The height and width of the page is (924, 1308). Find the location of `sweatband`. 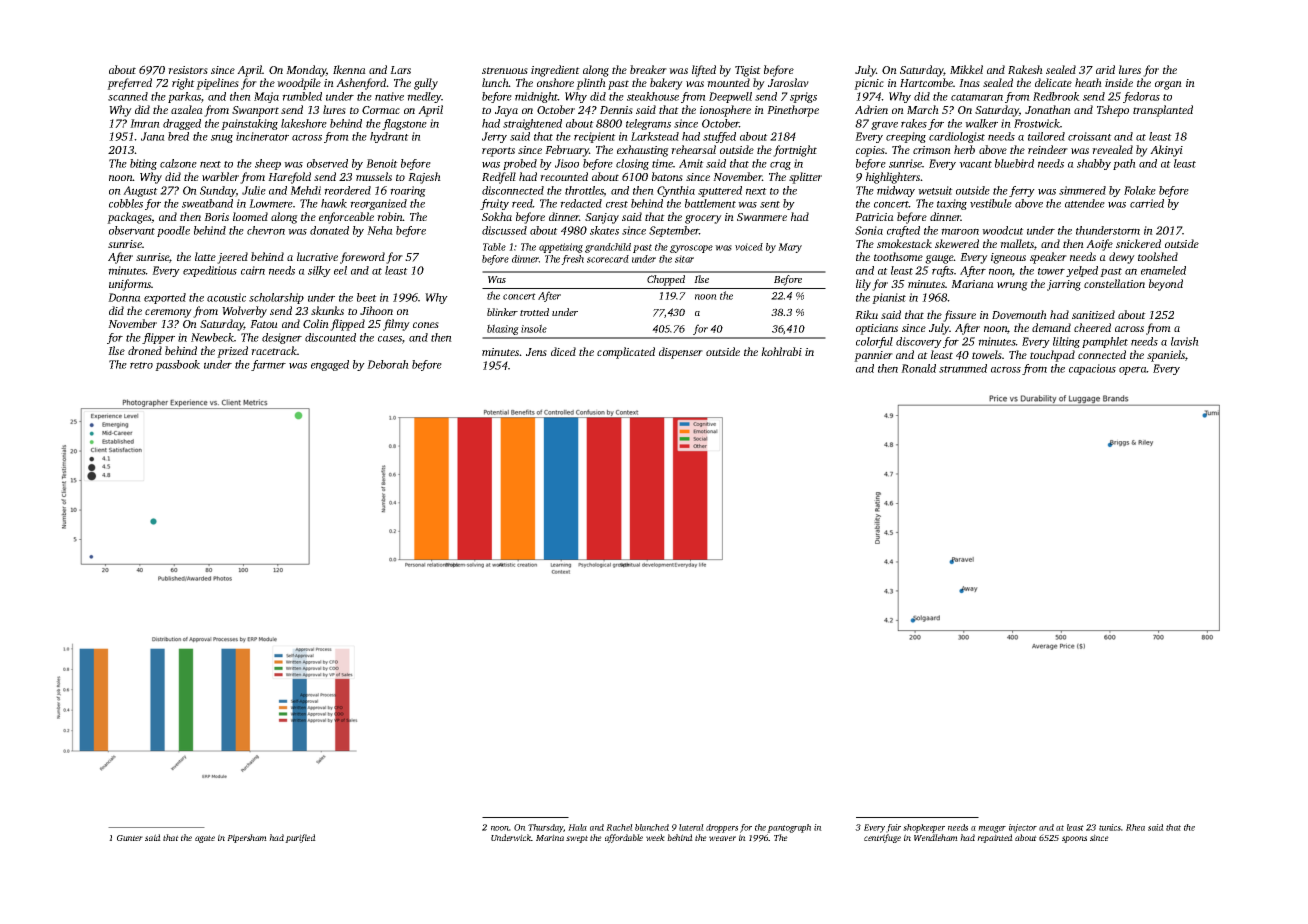

sweatband is located at coordinates (207, 203).
